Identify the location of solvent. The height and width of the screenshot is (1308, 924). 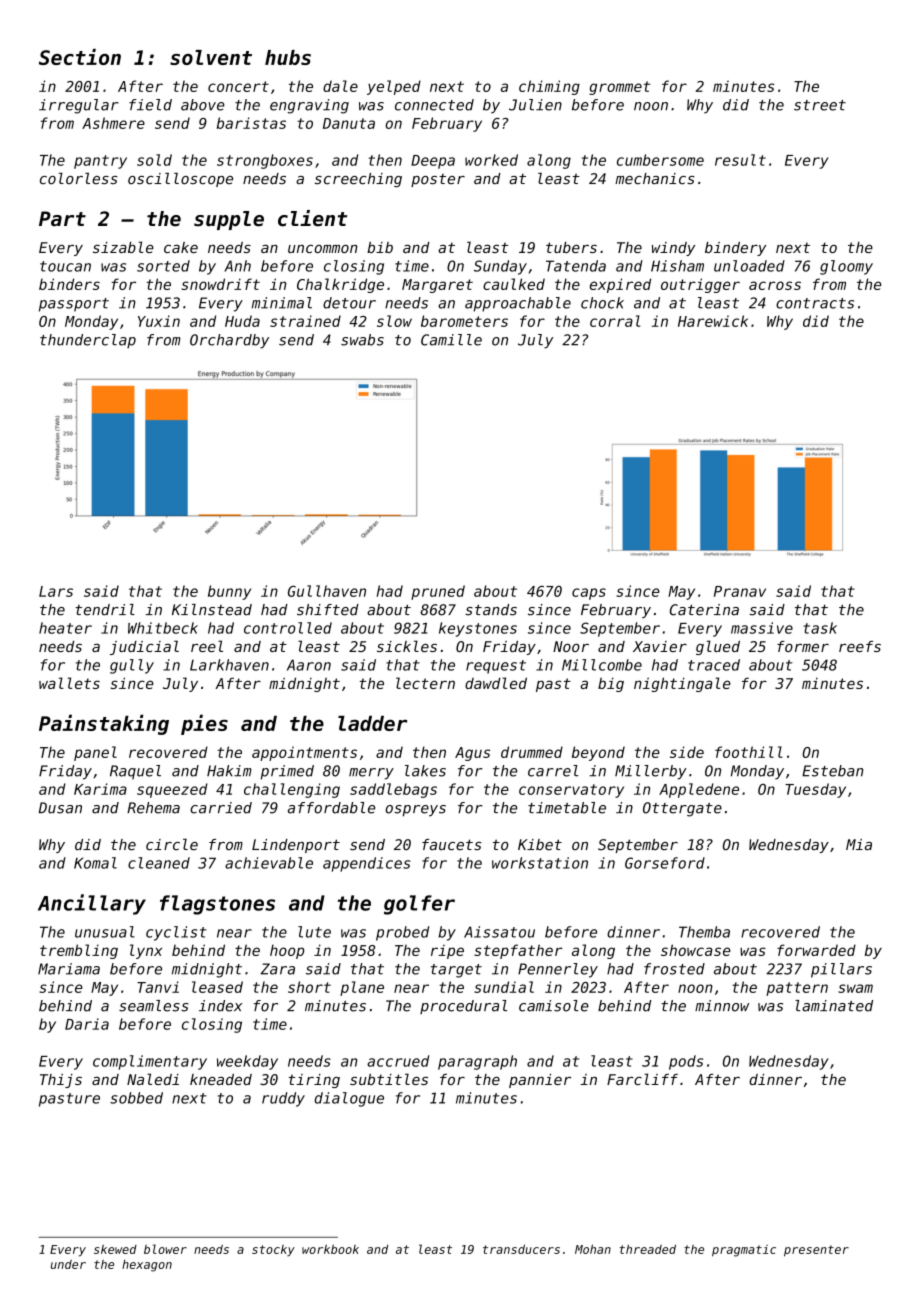
(211, 57).
